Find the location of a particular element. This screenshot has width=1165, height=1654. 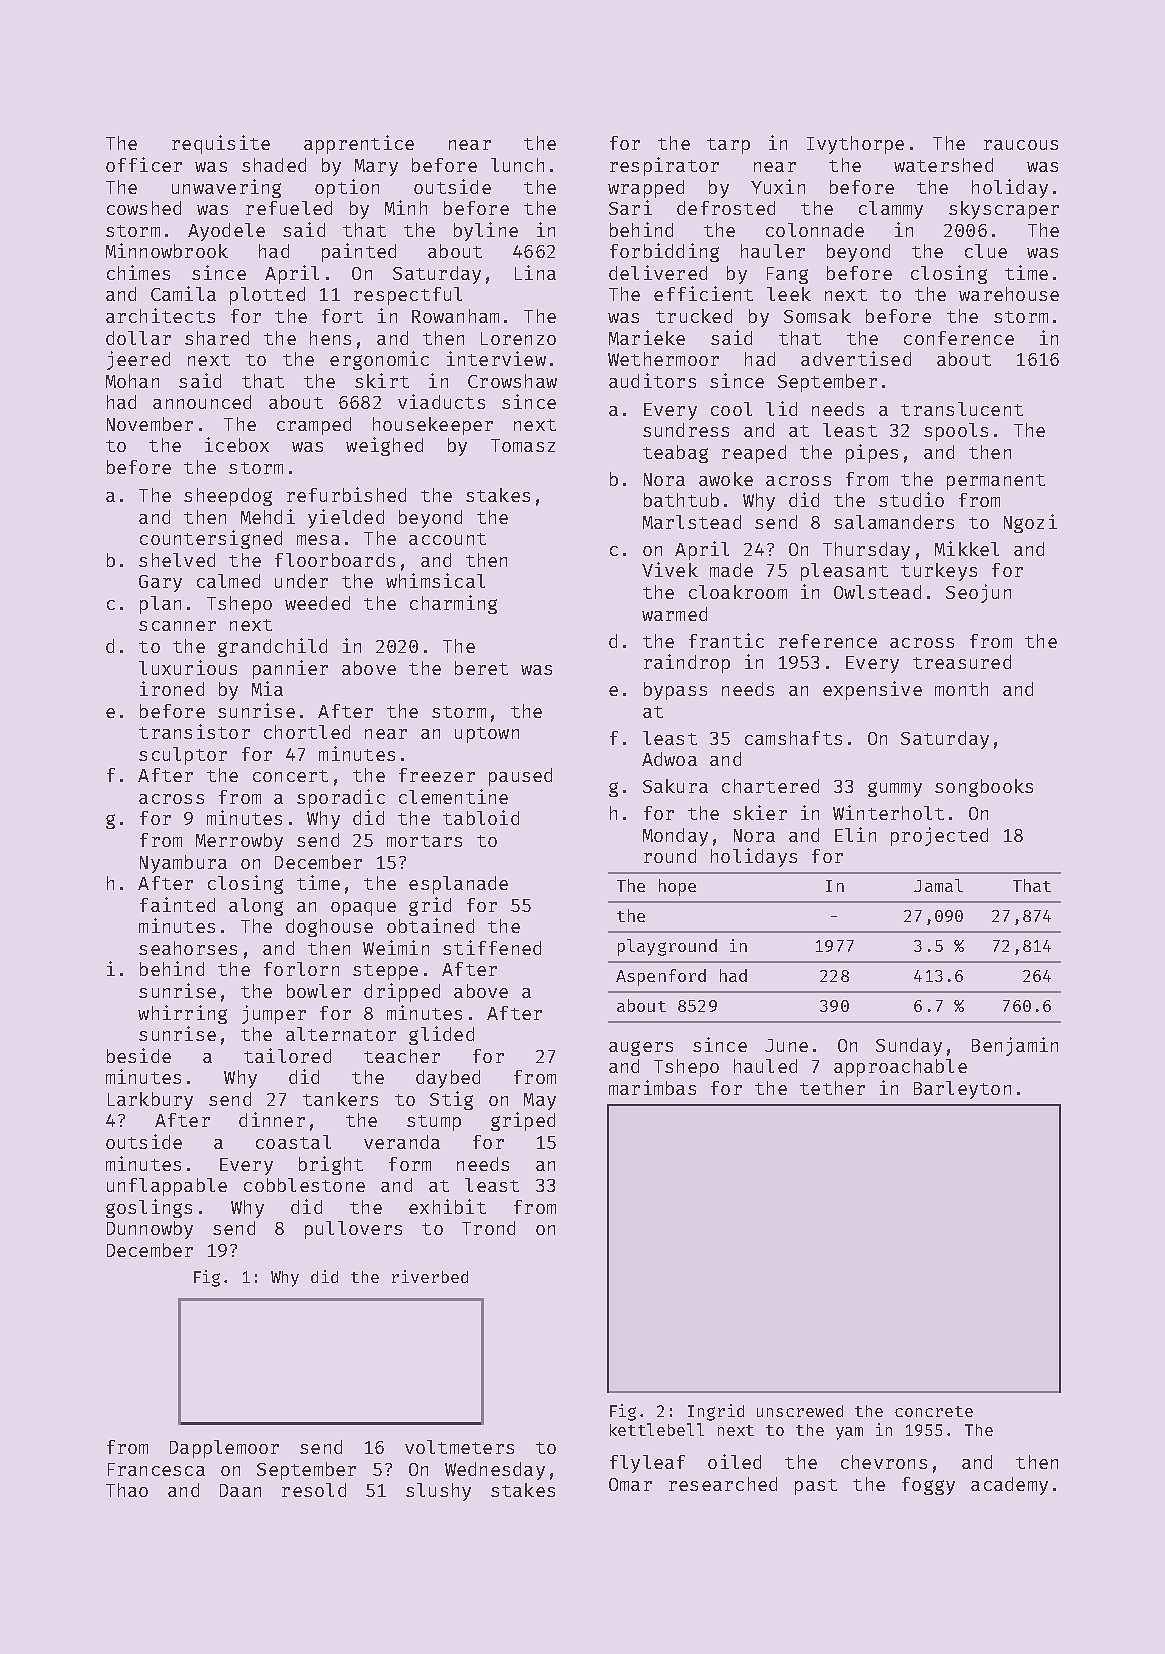

Dapplemoor is located at coordinates (224, 1449).
